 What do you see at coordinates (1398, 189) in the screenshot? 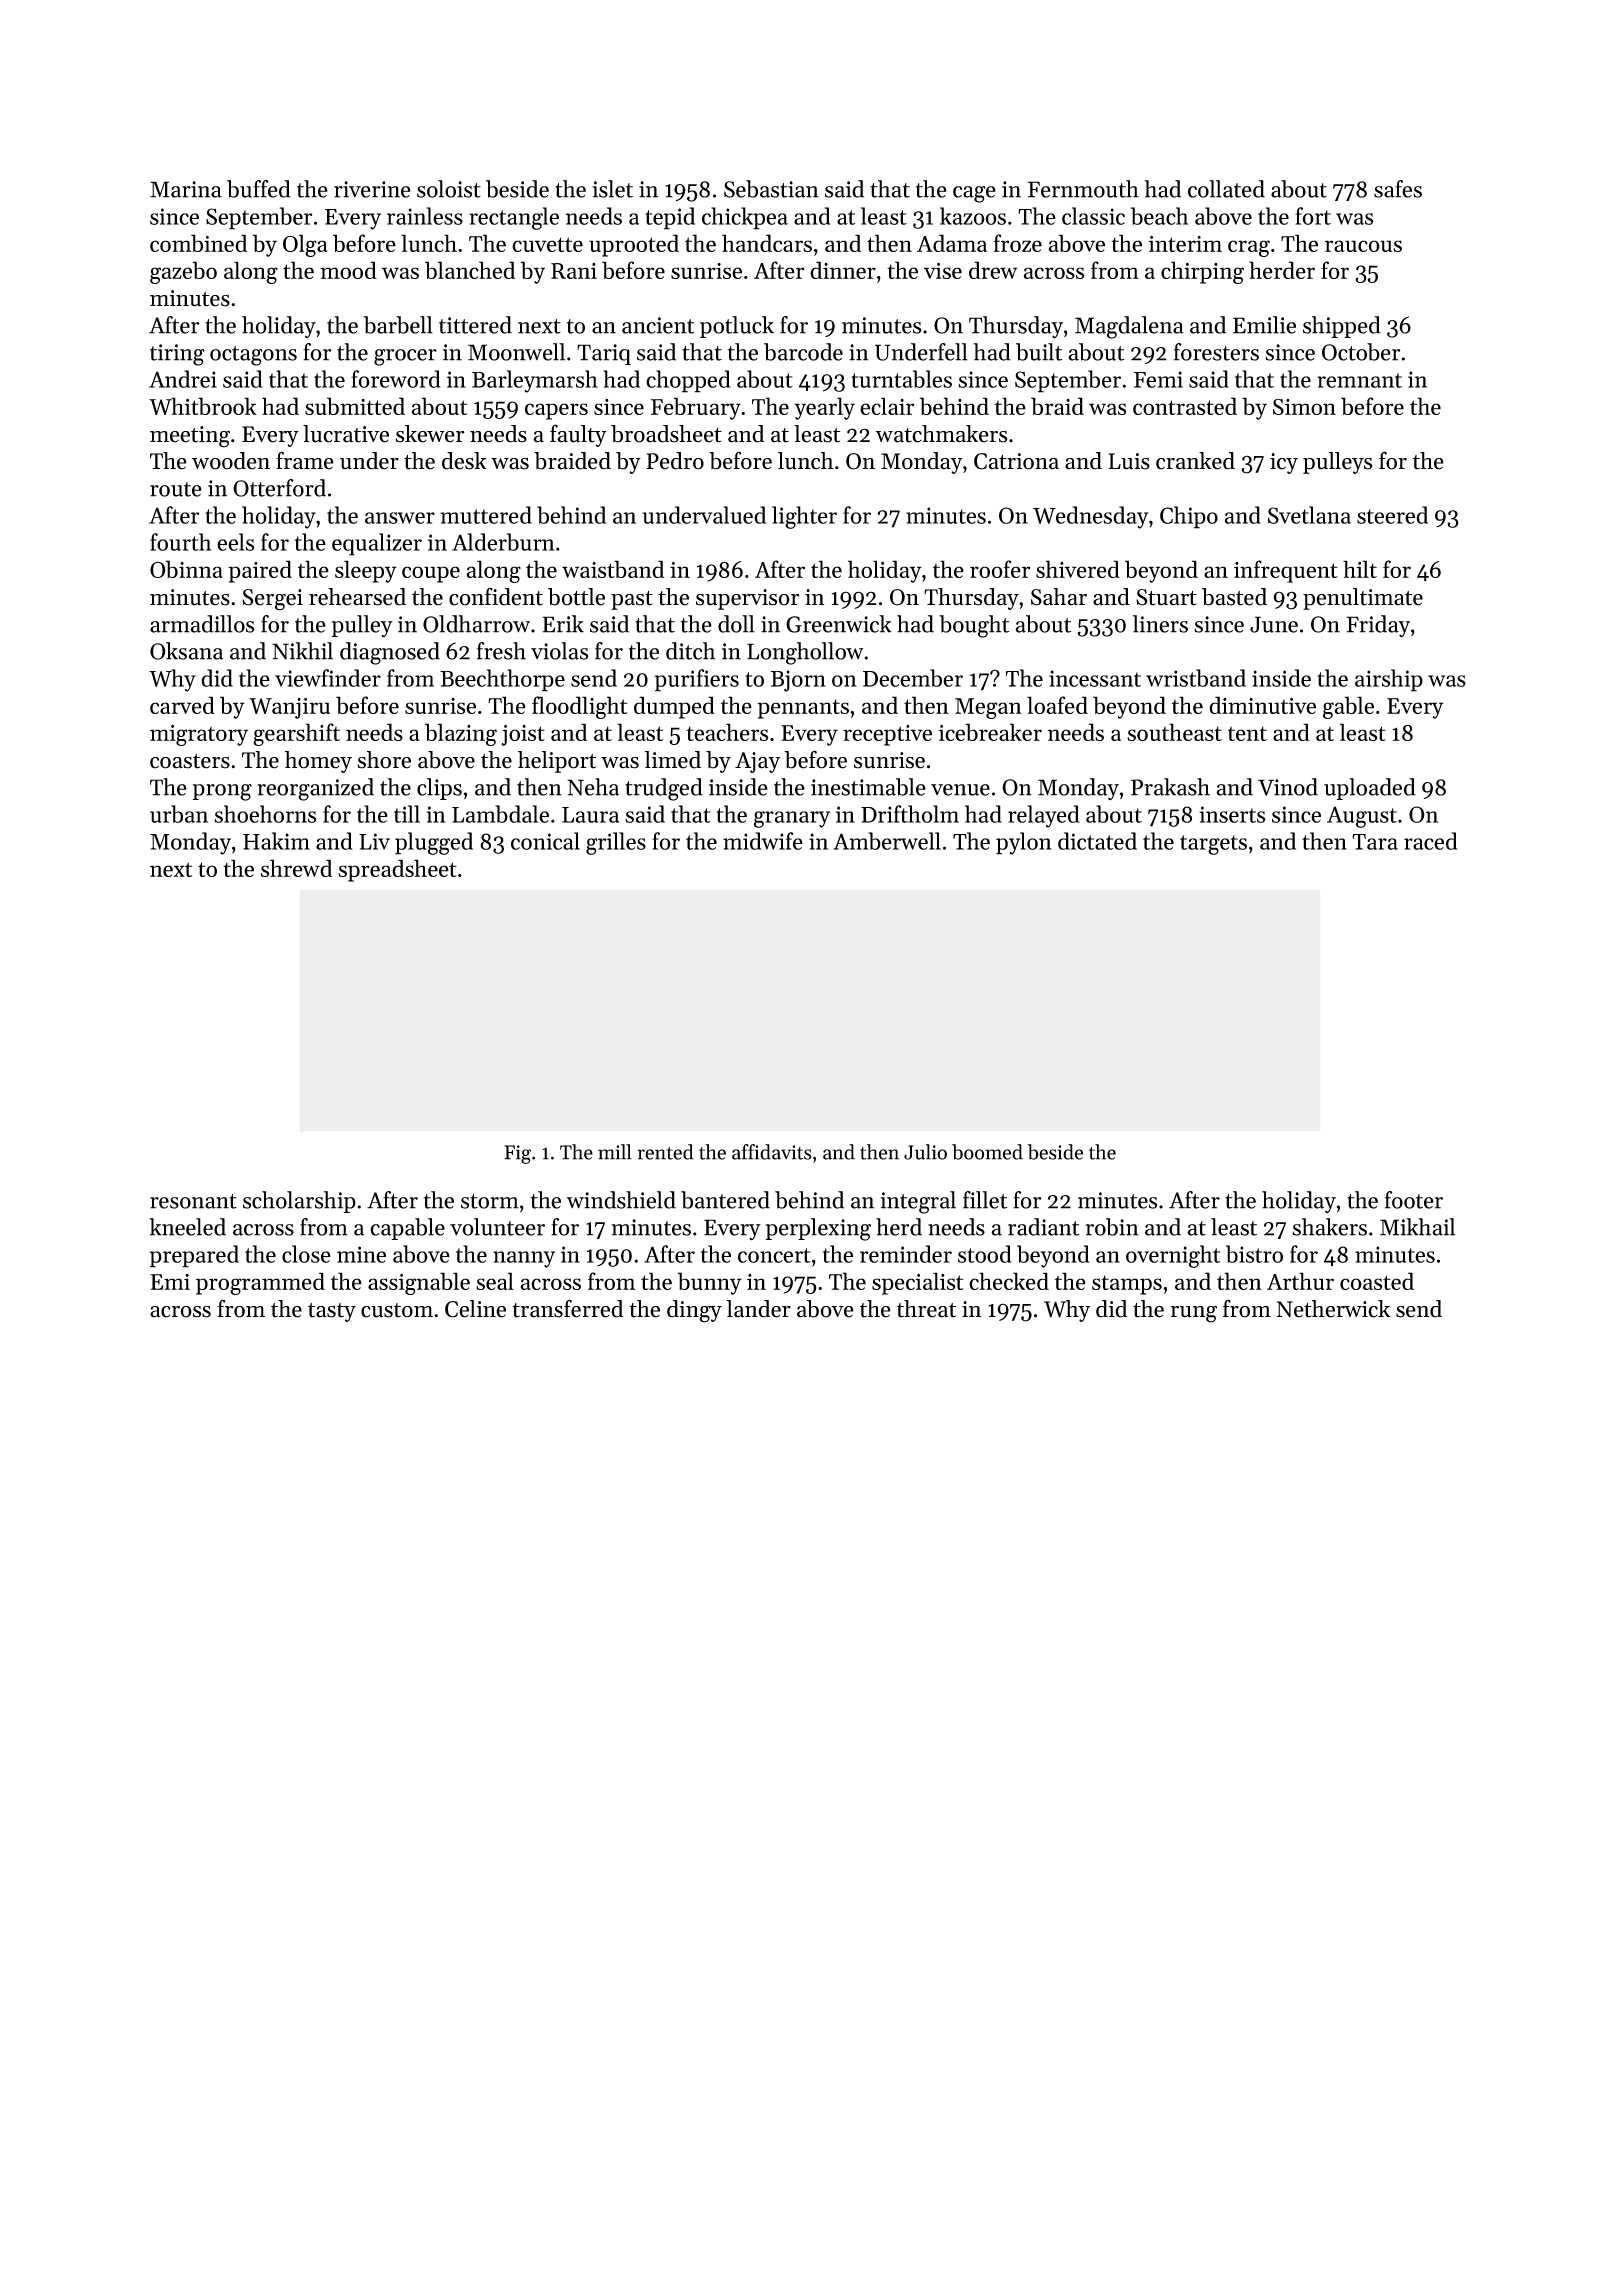
I see `safes` at bounding box center [1398, 189].
